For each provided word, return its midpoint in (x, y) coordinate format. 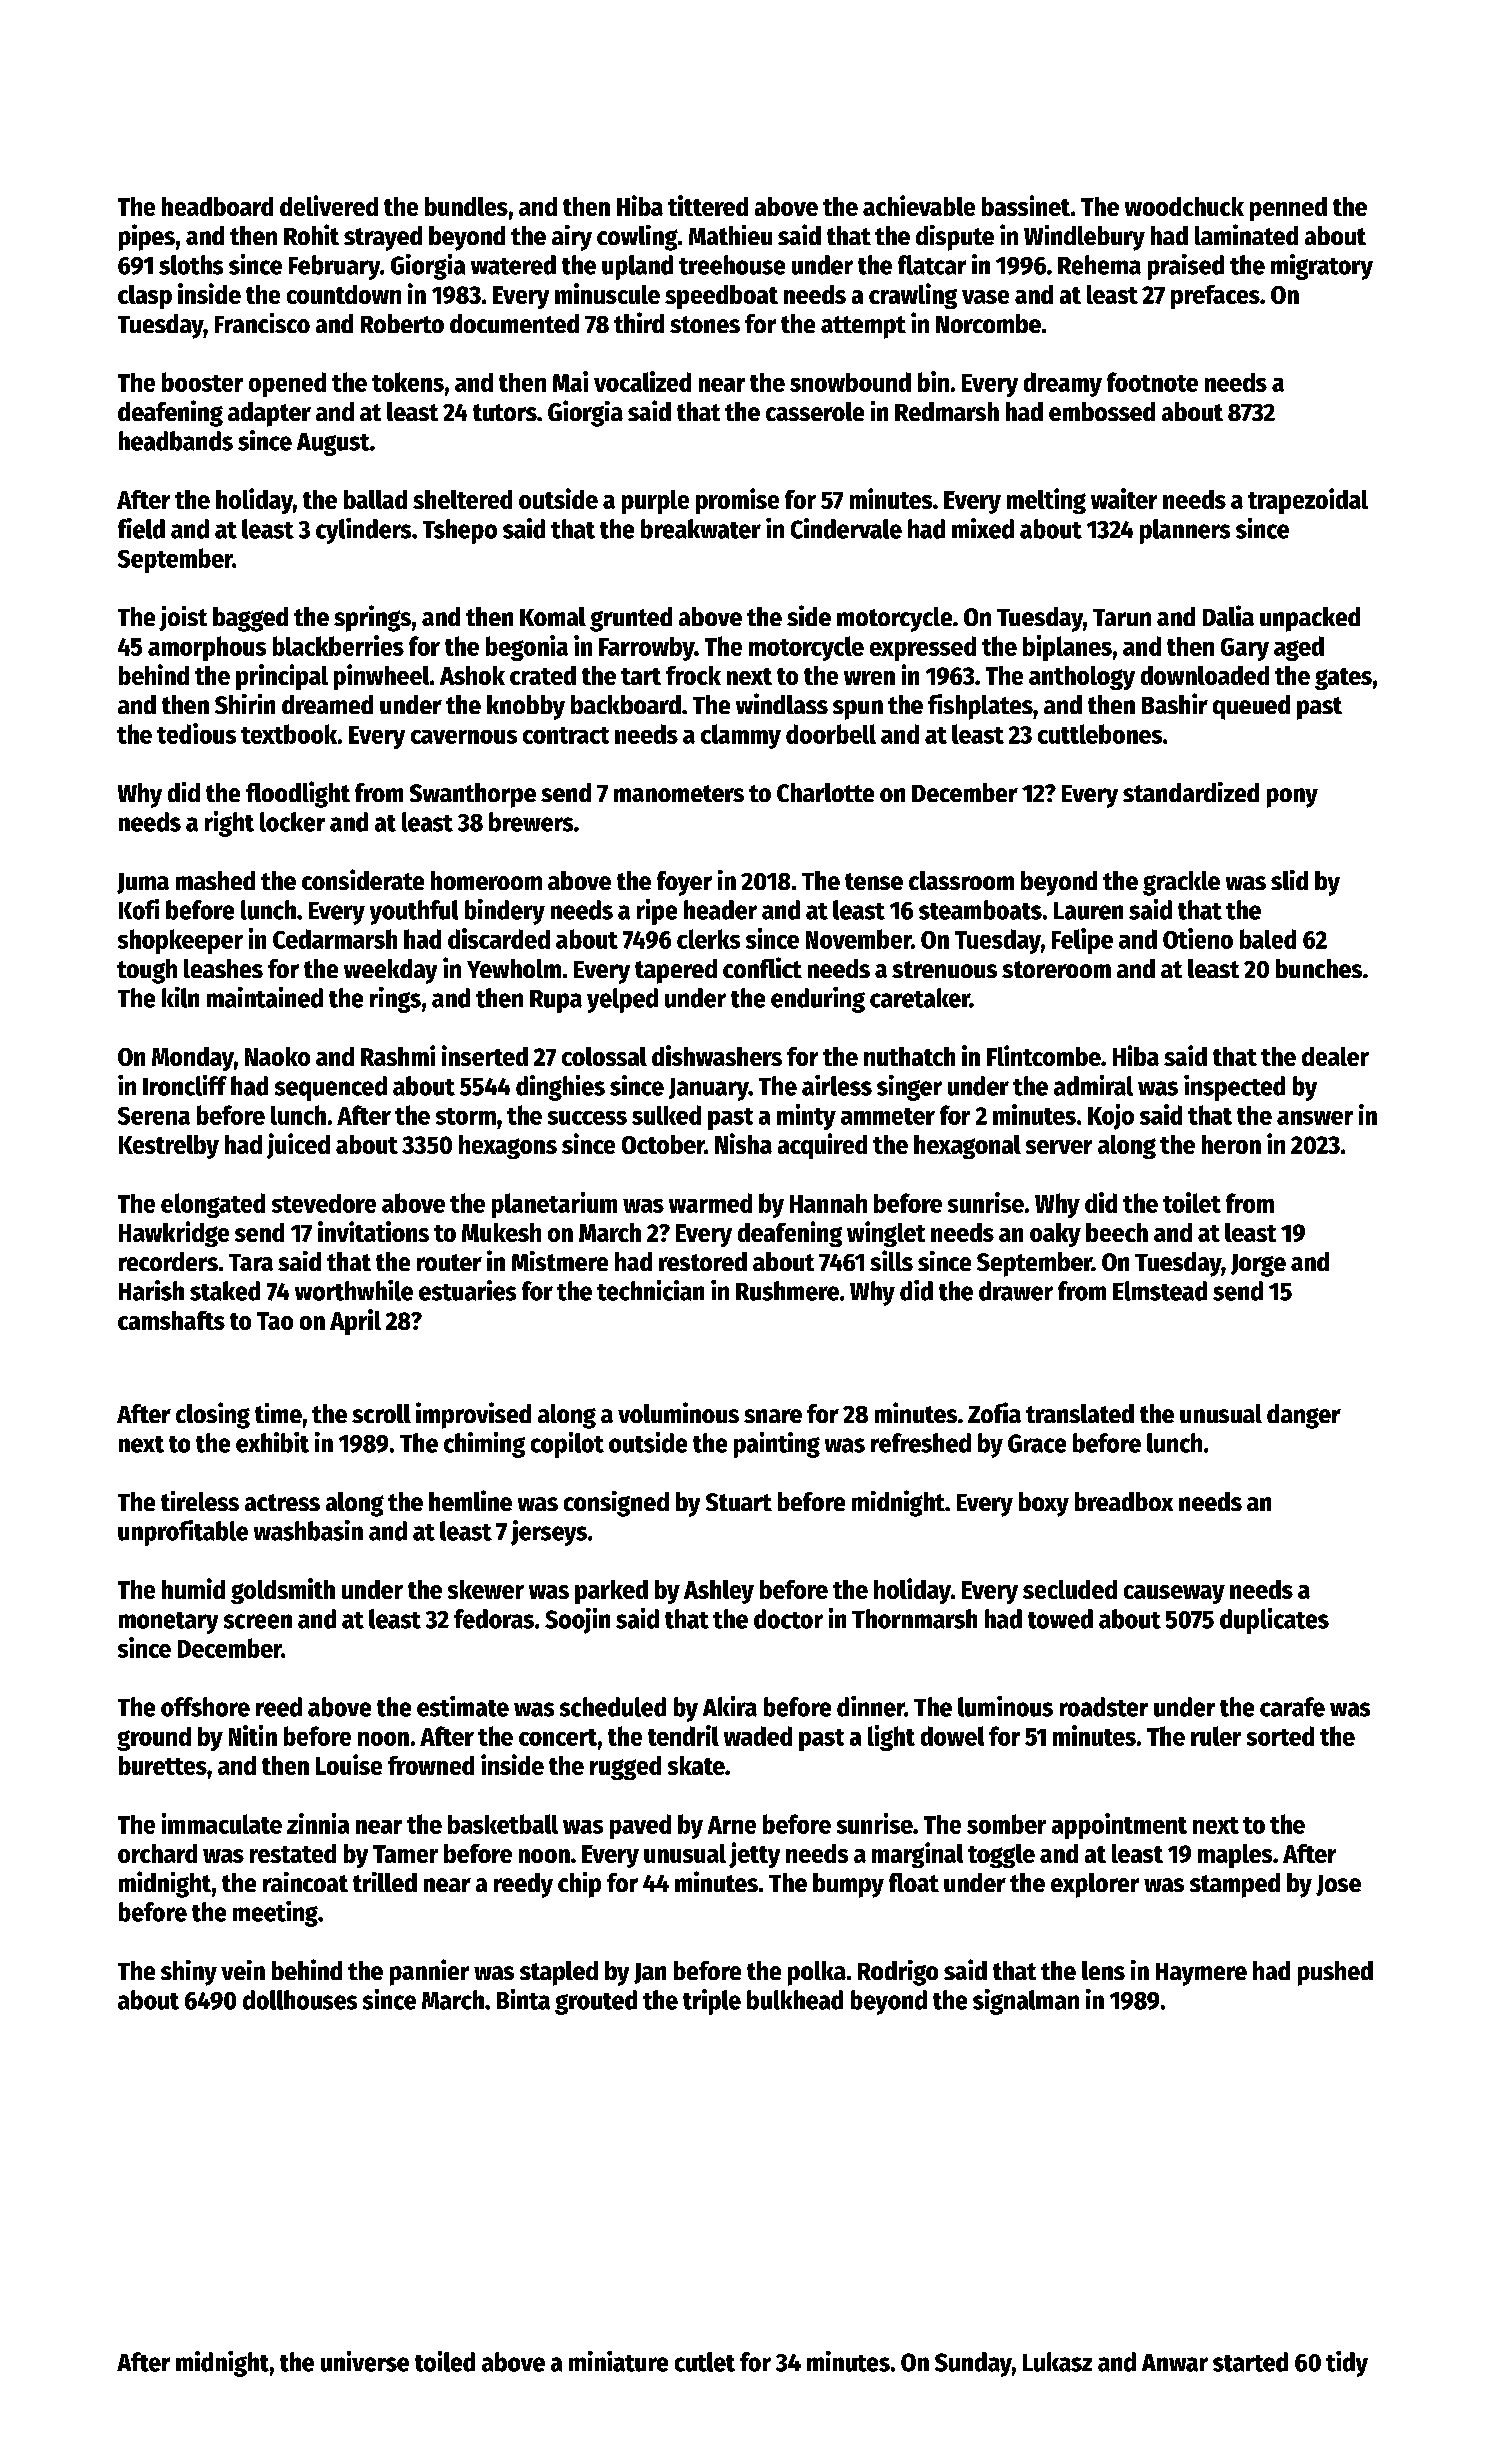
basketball (503, 1824)
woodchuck (1184, 206)
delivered (329, 205)
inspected (1234, 1088)
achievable (919, 205)
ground (154, 1739)
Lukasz (1057, 2362)
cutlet (705, 2362)
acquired (822, 1146)
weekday (390, 971)
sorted (1280, 1736)
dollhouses (300, 2000)
